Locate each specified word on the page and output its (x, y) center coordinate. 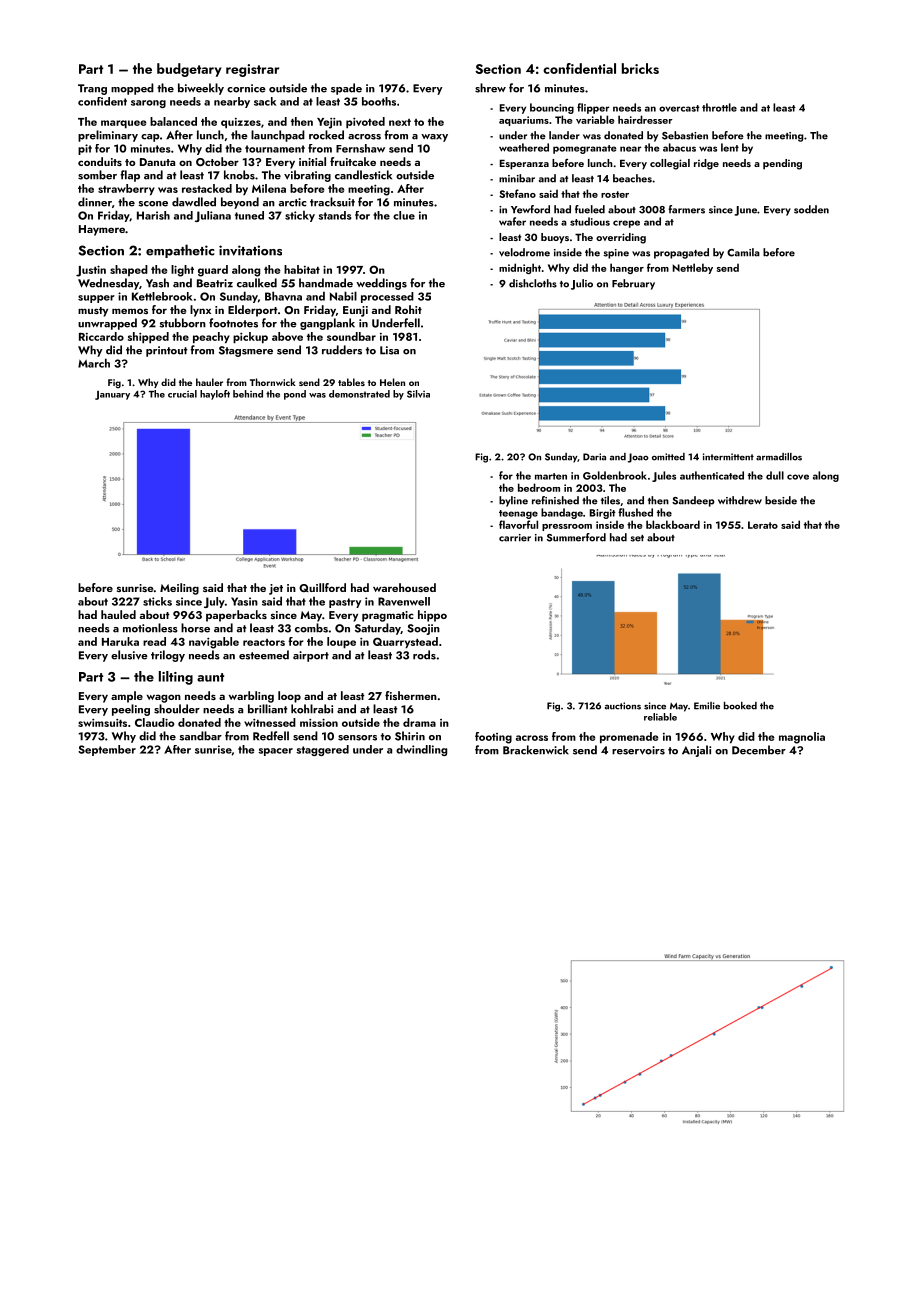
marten (551, 476)
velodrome (524, 252)
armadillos (779, 457)
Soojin (423, 629)
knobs (239, 175)
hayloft (215, 395)
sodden (811, 209)
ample (127, 697)
